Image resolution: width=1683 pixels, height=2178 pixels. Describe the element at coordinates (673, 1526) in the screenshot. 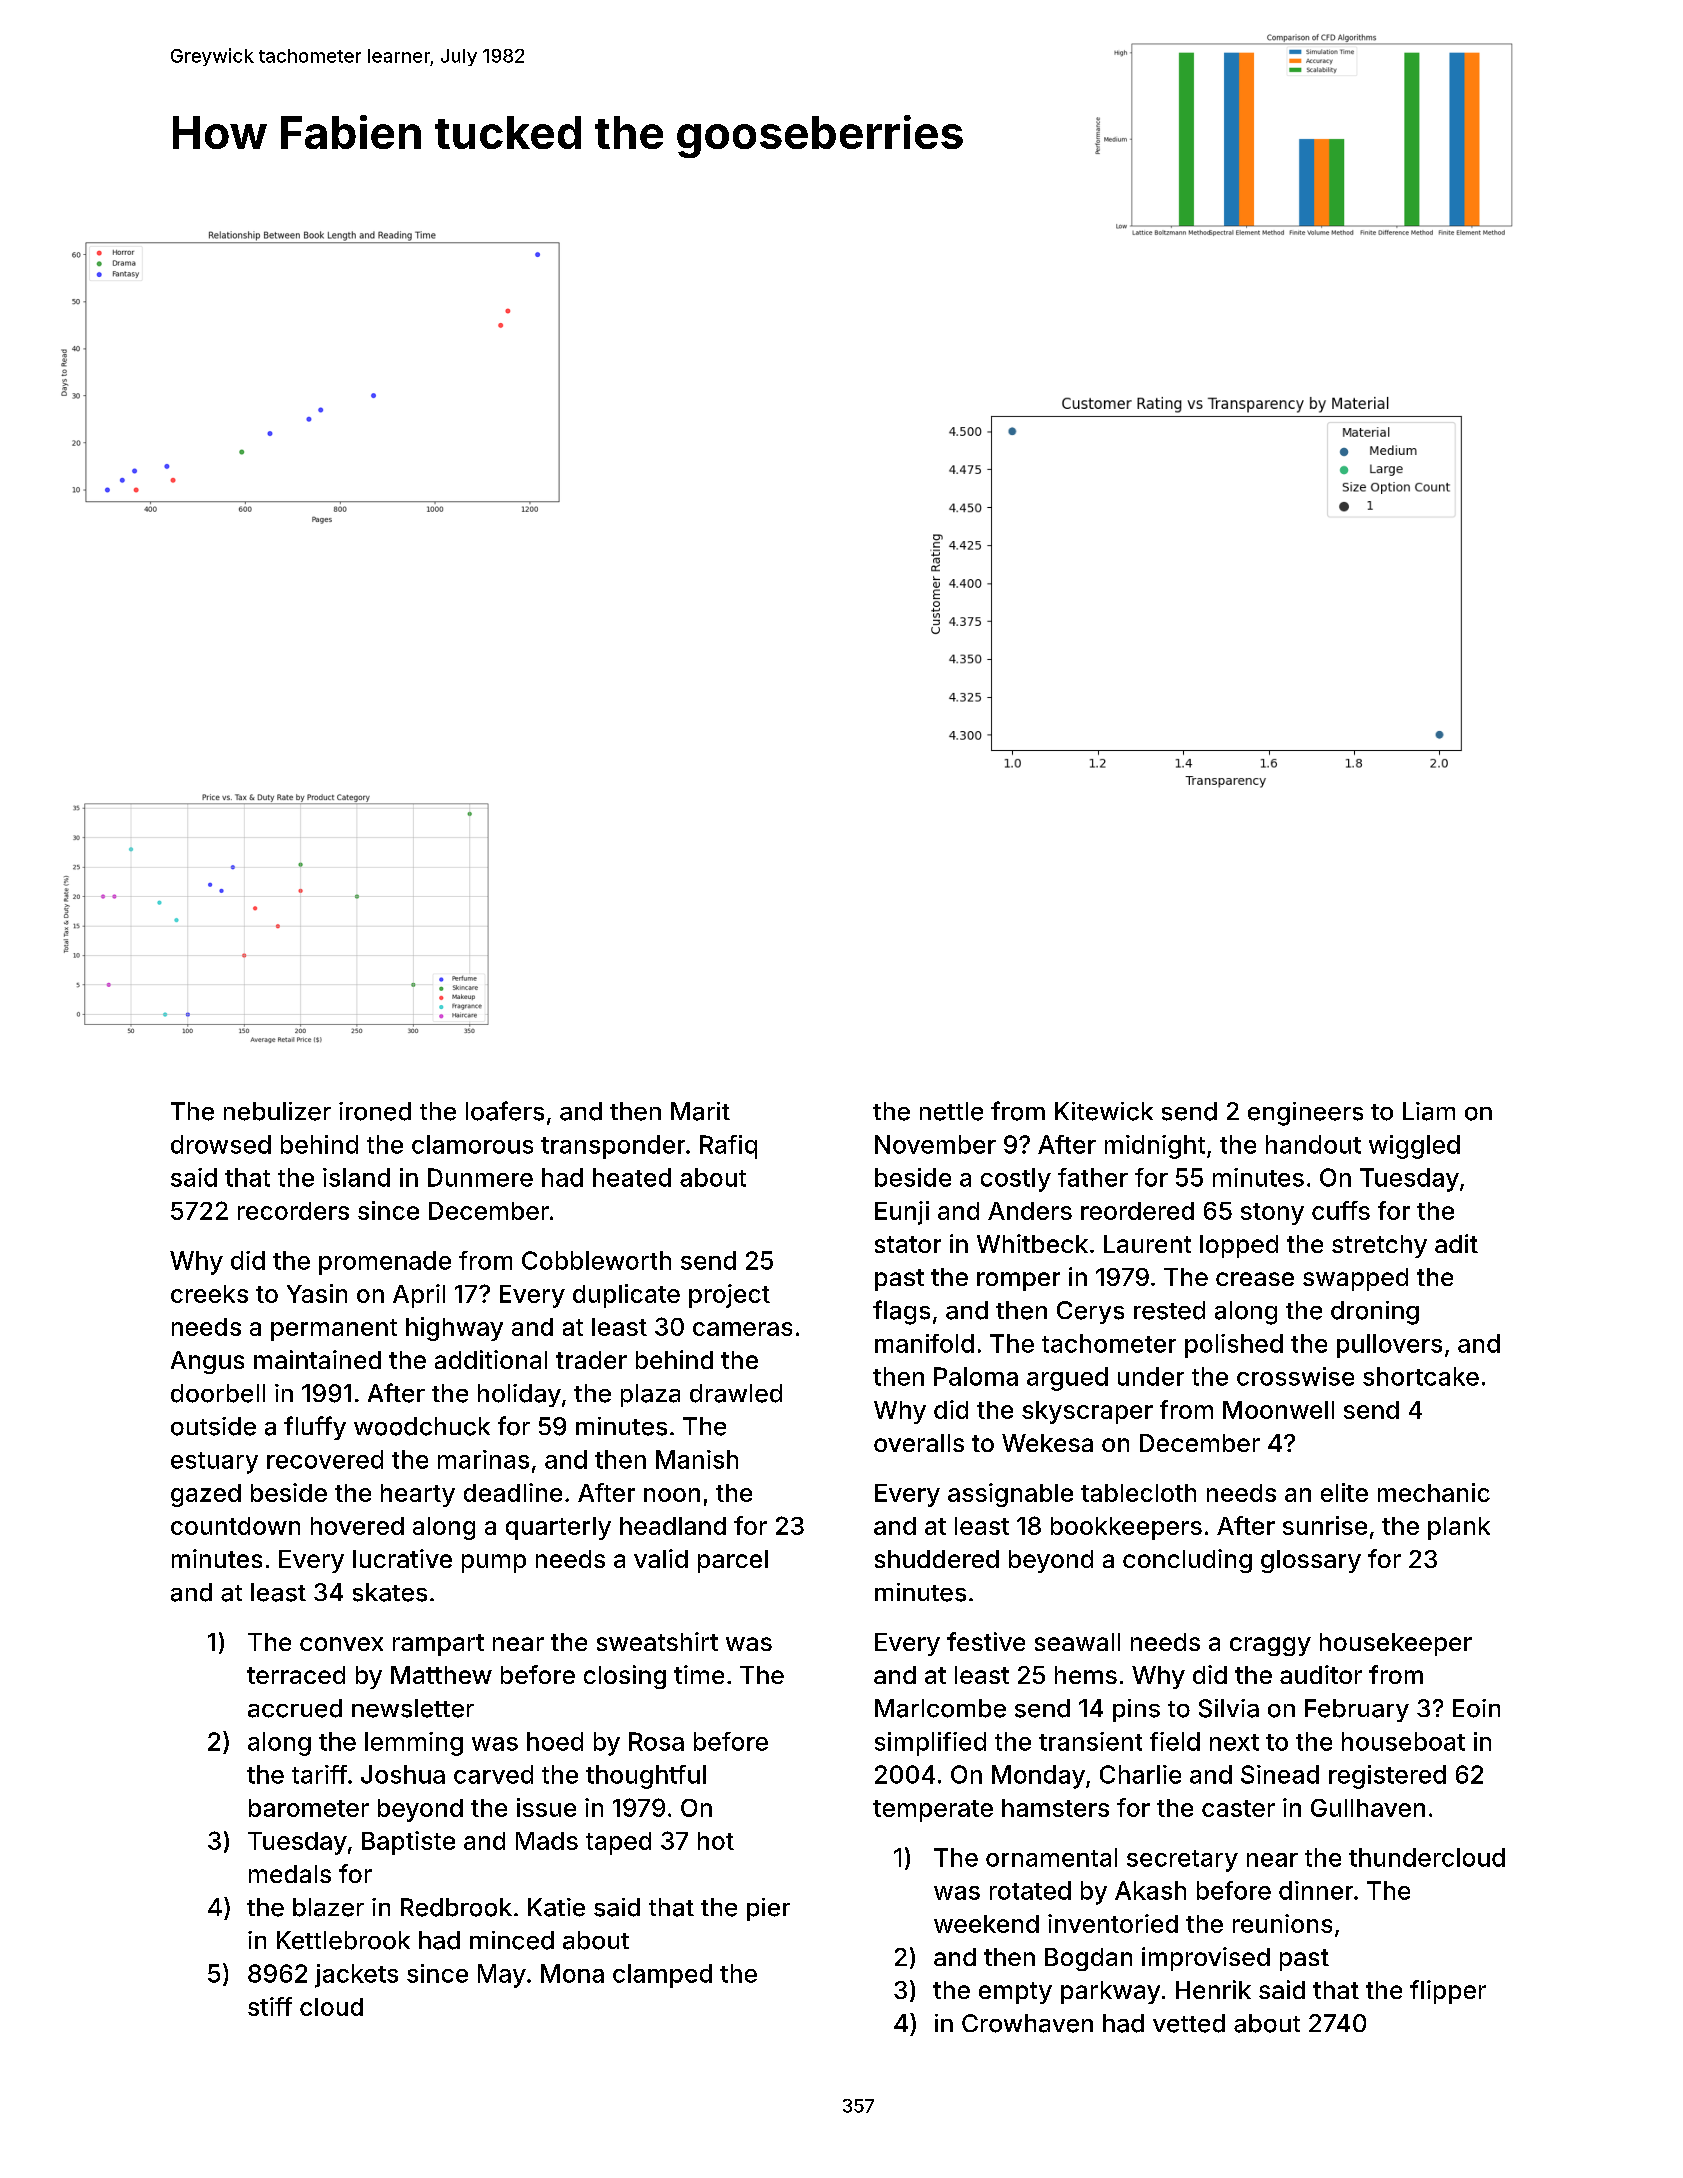

I see `headland` at that location.
